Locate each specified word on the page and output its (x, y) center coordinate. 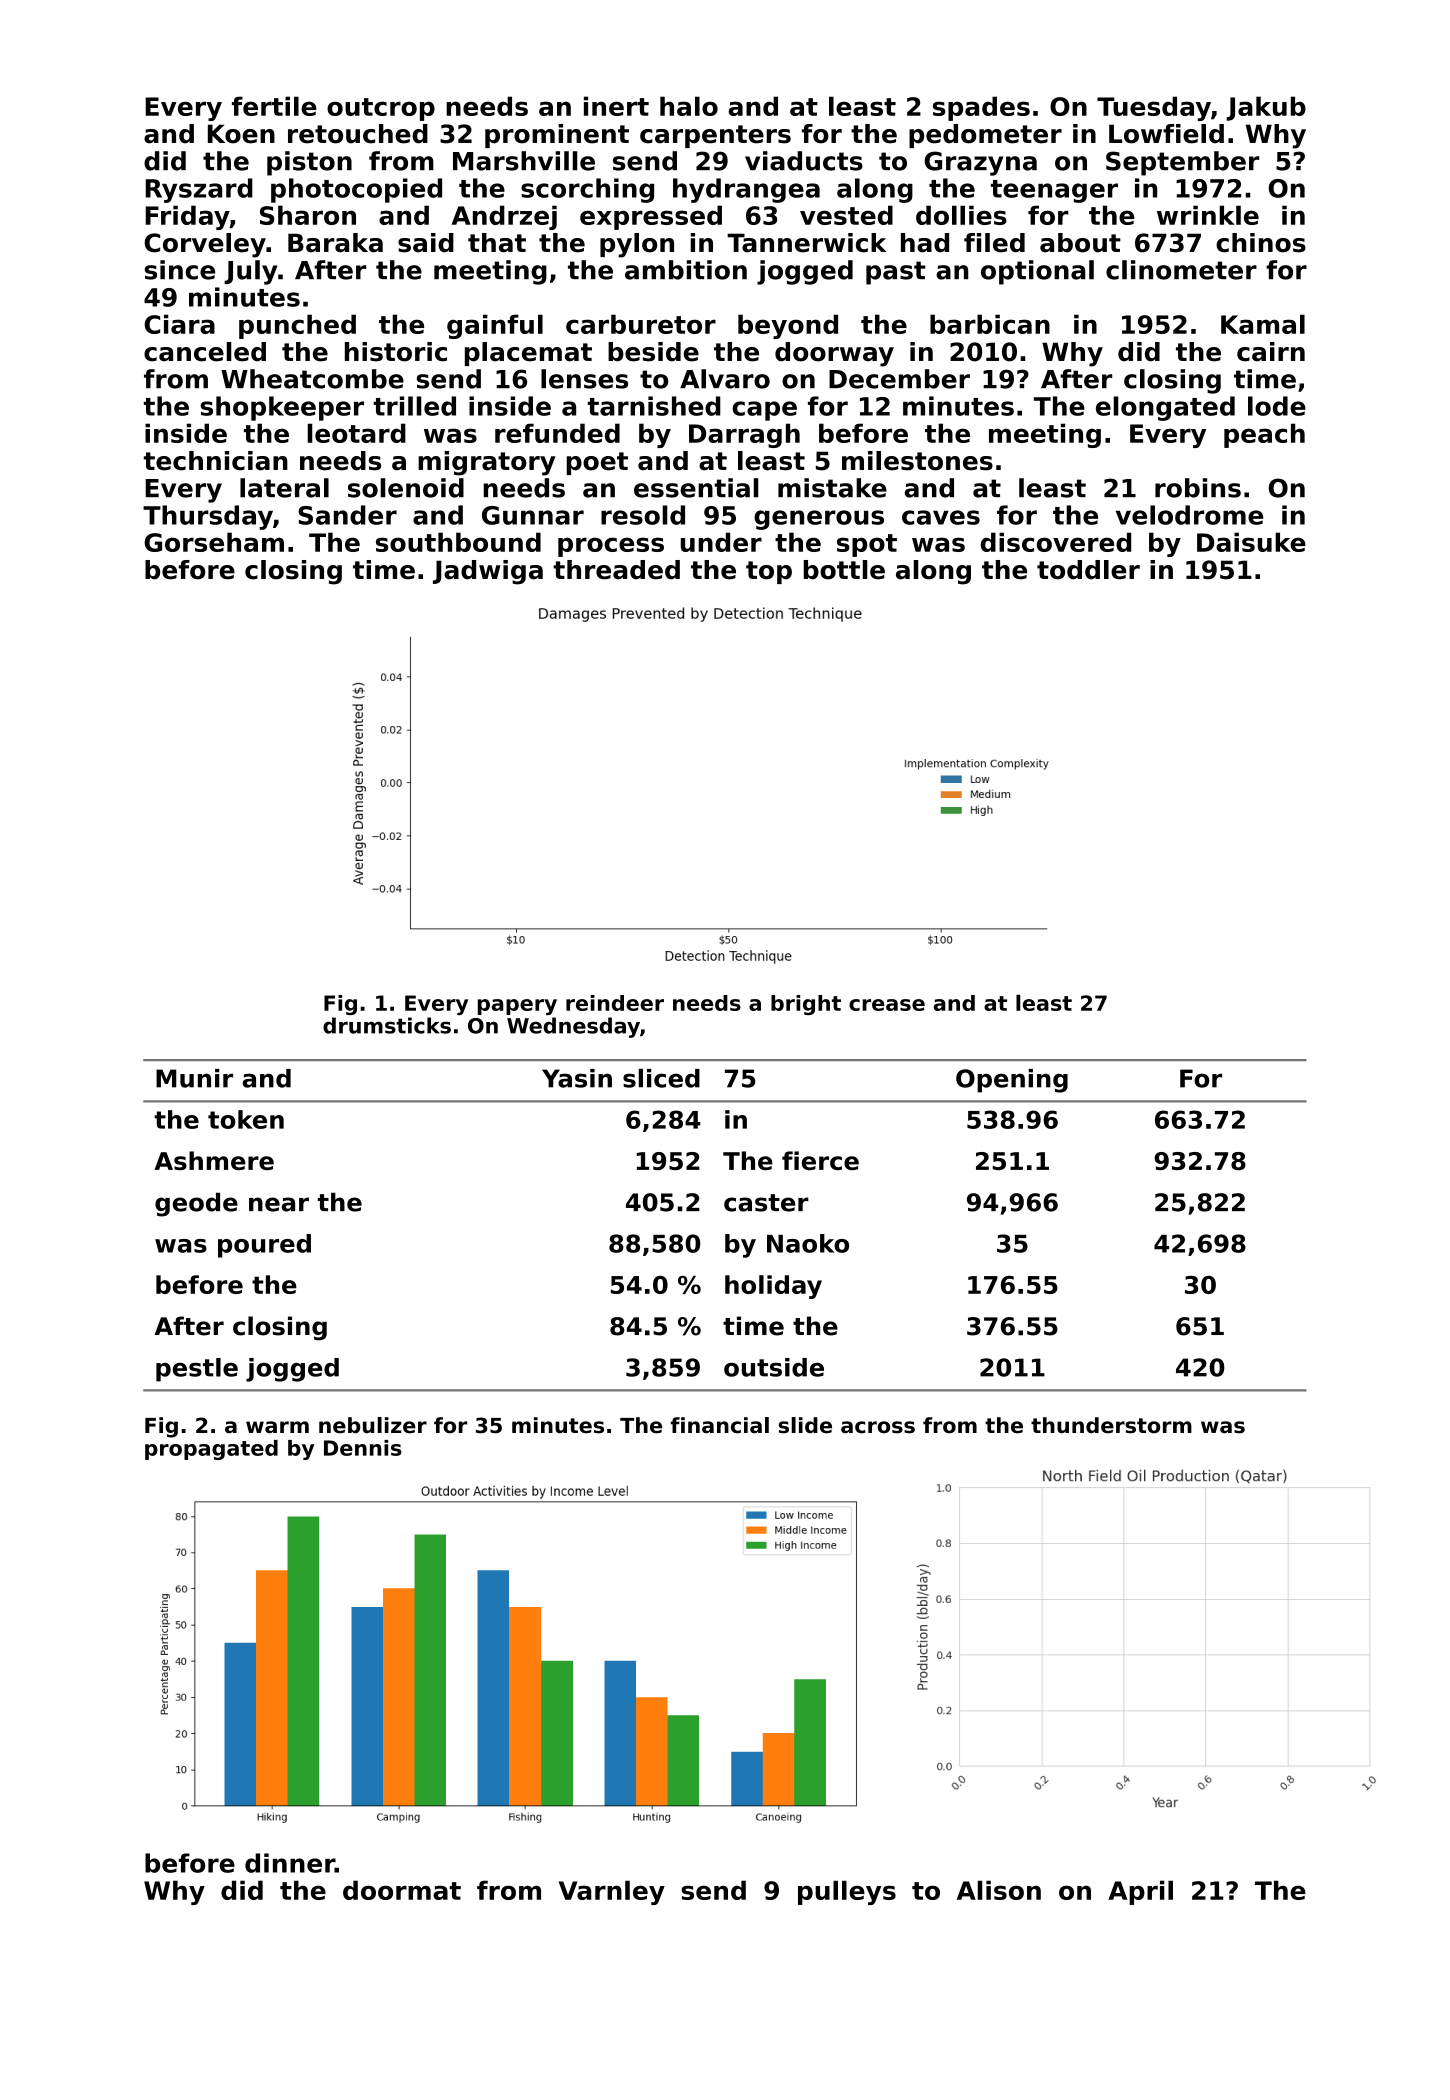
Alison (999, 1890)
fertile (274, 106)
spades (981, 108)
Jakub (1266, 108)
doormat (402, 1890)
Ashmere (214, 1160)
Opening (1012, 1081)
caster (766, 1203)
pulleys (847, 1892)
